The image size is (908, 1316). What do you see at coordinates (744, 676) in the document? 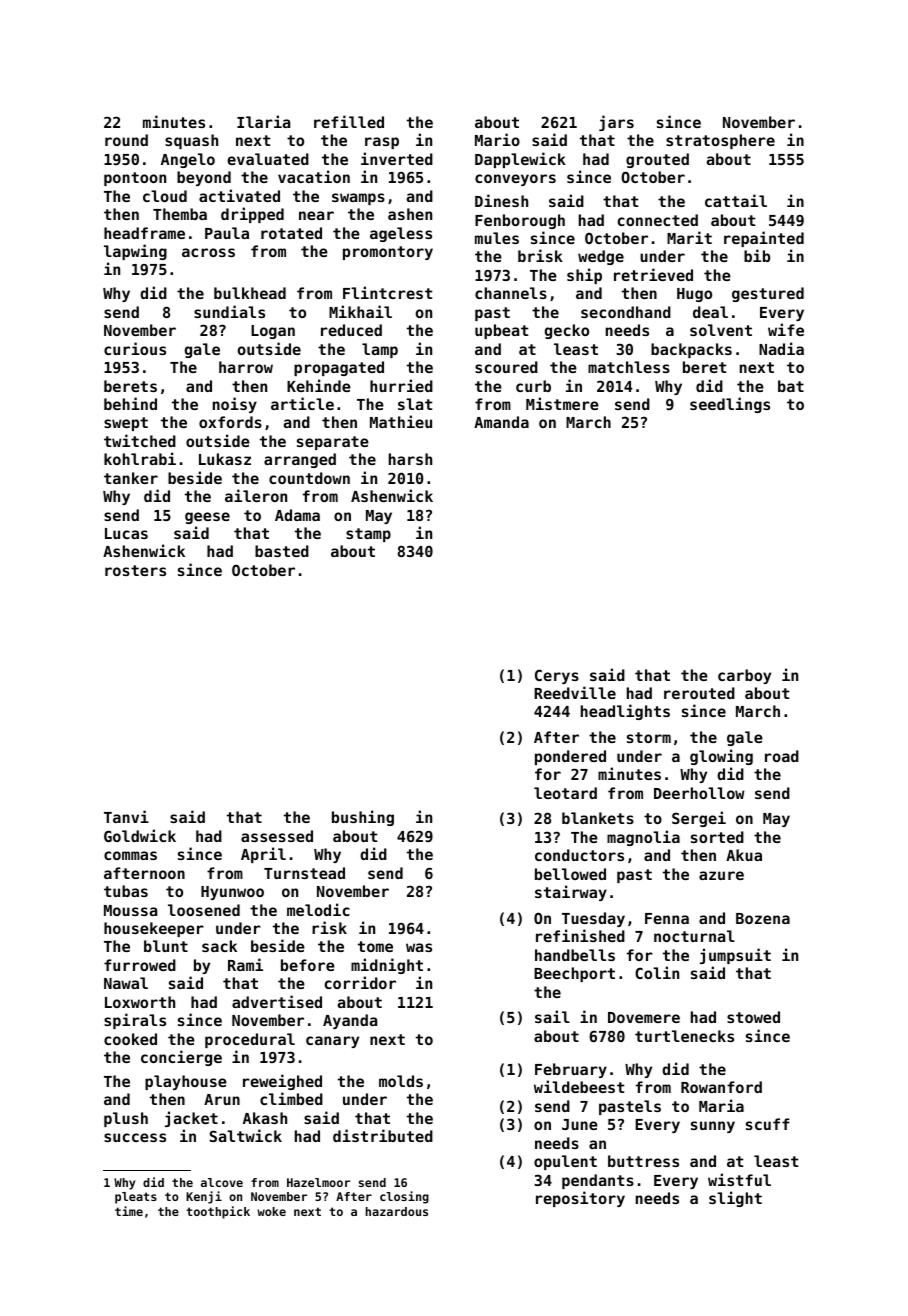
I see `carboy` at bounding box center [744, 676].
